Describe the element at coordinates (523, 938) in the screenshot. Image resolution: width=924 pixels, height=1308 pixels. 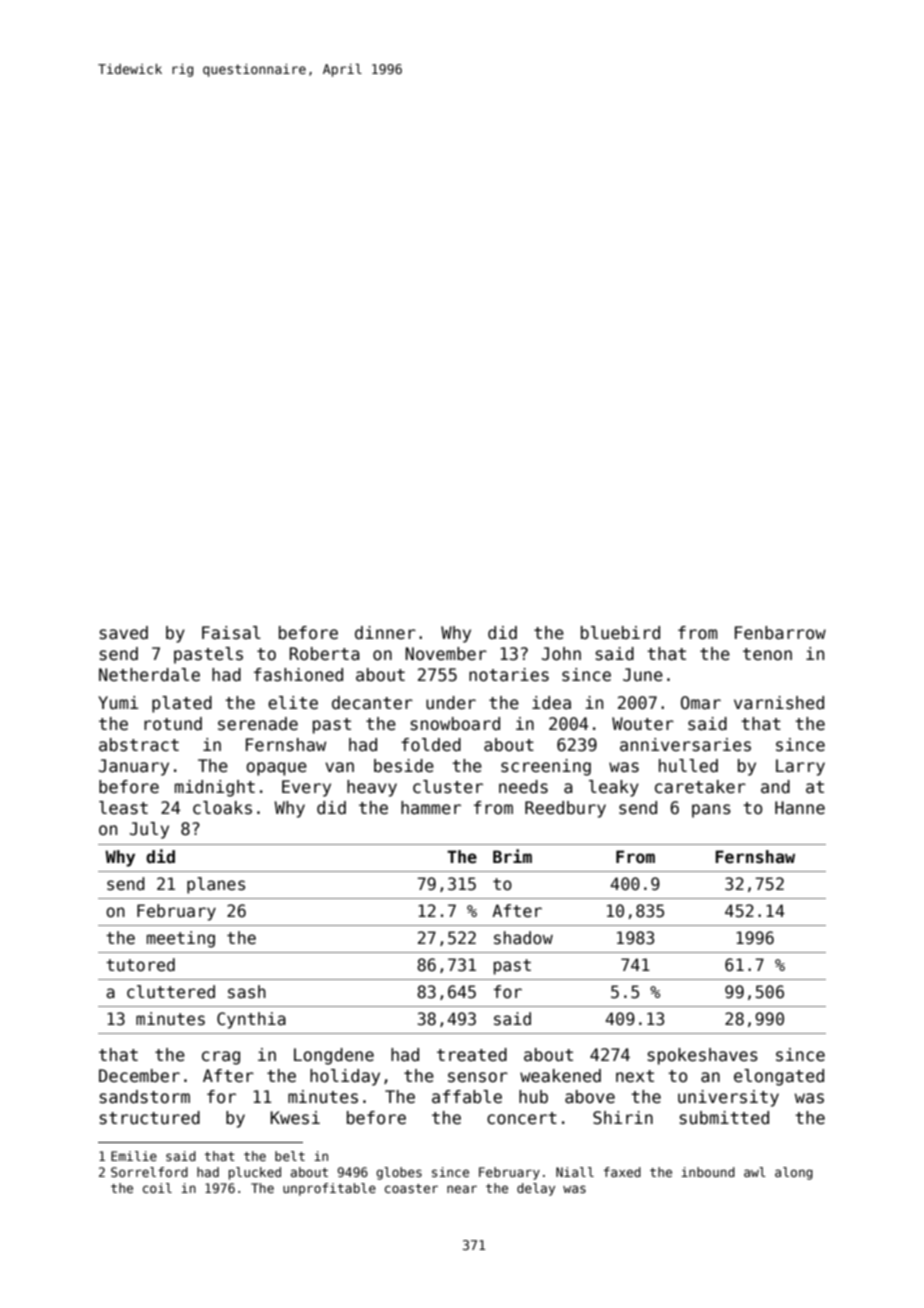
I see `shadow` at that location.
